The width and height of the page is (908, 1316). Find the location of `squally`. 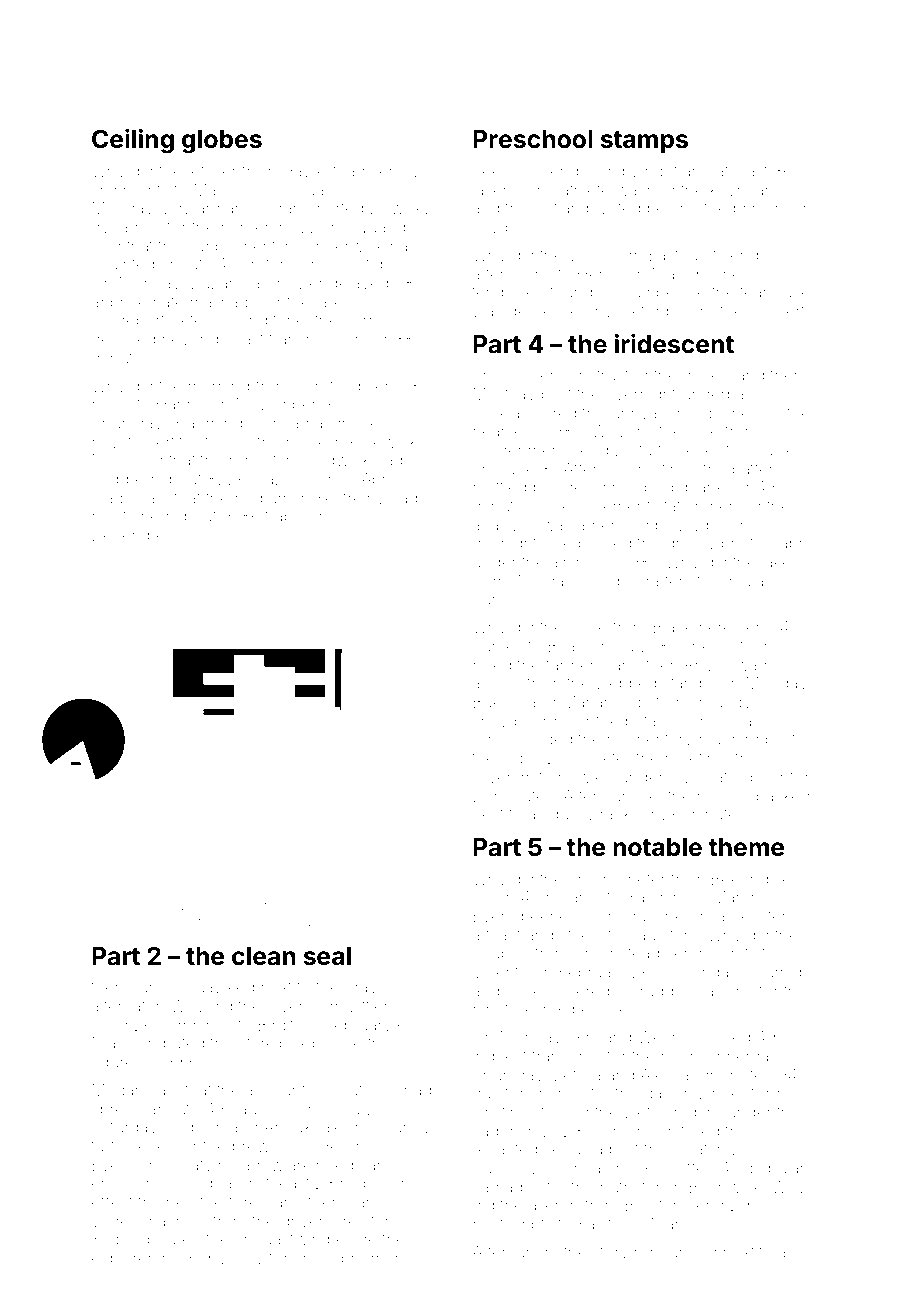

squally is located at coordinates (568, 816).
